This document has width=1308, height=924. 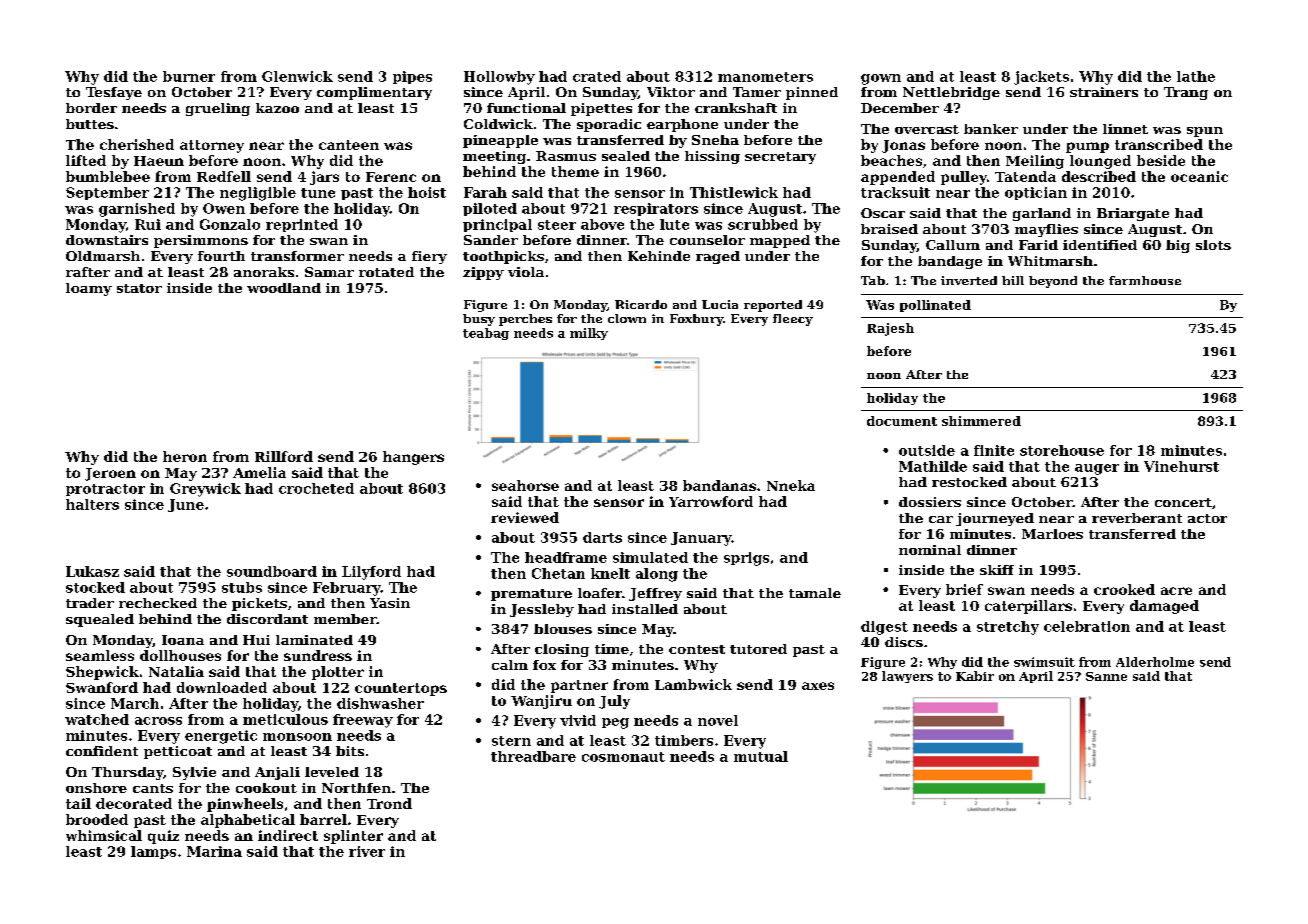 What do you see at coordinates (815, 593) in the document?
I see `tamale` at bounding box center [815, 593].
